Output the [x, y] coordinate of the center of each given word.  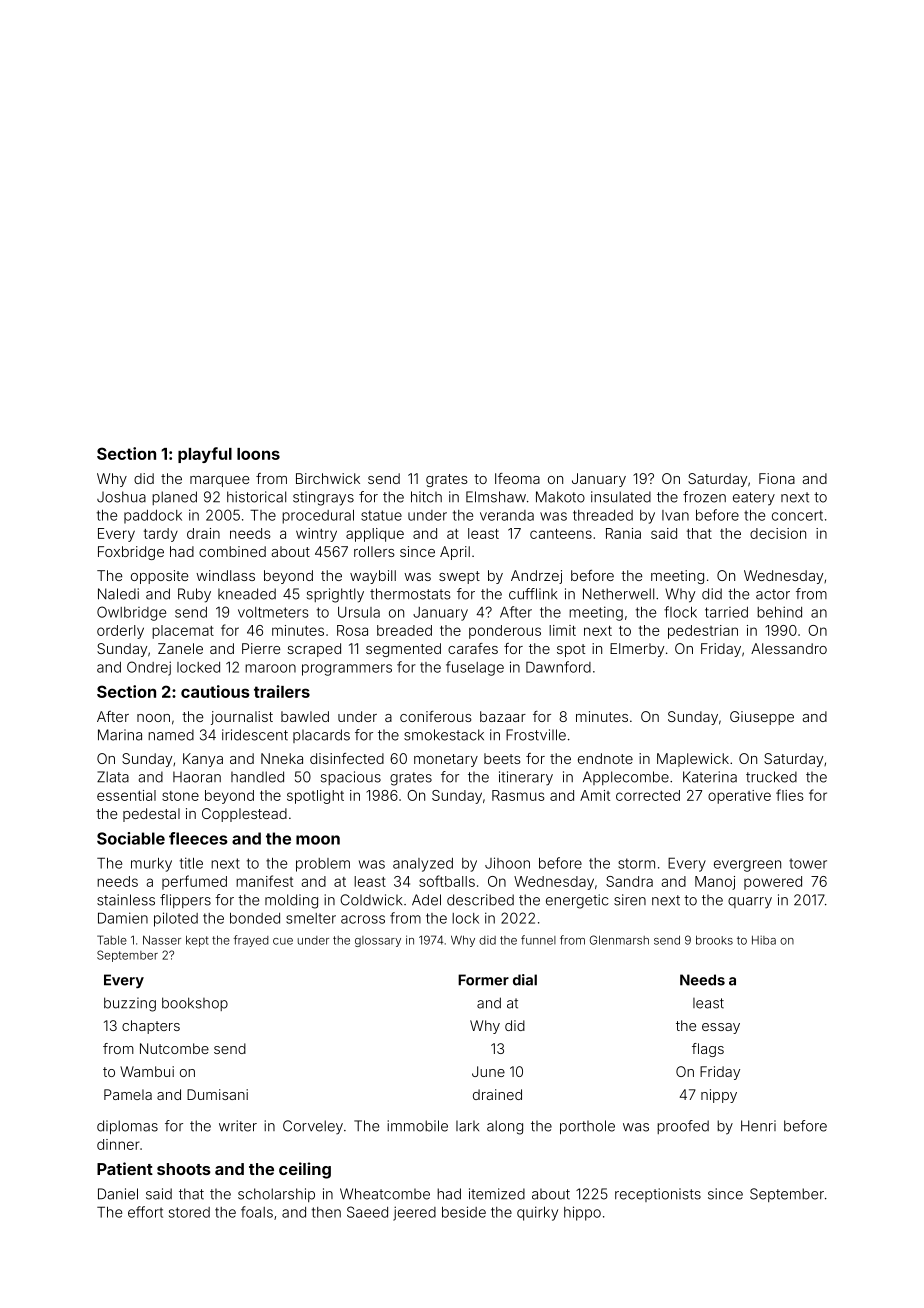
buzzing [130, 1004]
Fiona [777, 478]
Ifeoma [517, 478]
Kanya [203, 760]
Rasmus [518, 795]
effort [145, 1212]
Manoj [715, 883]
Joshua [121, 497]
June [488, 1071]
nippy [719, 1096]
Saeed [367, 1212]
